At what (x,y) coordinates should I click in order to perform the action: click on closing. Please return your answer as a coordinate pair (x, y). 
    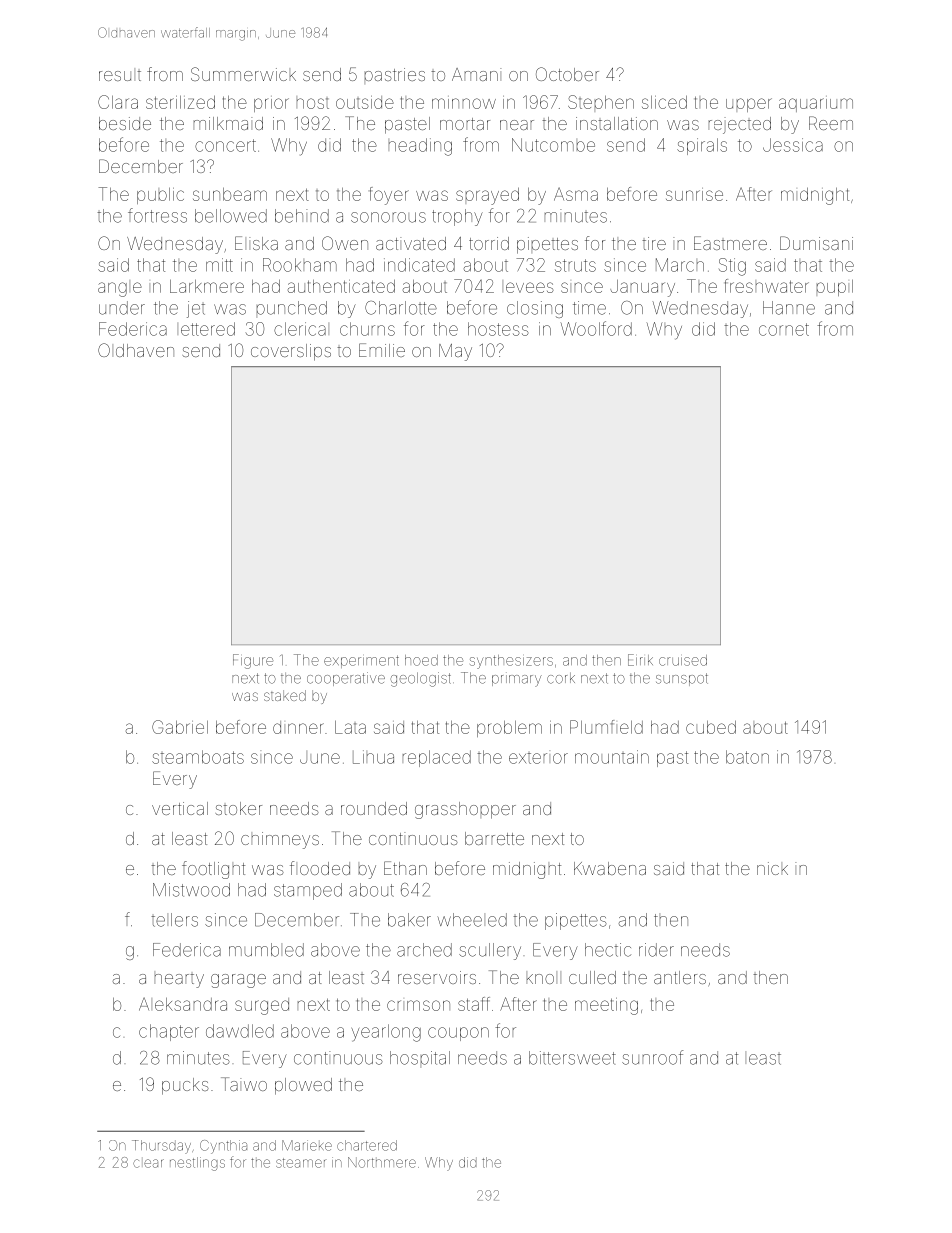
    Looking at the image, I should click on (535, 309).
